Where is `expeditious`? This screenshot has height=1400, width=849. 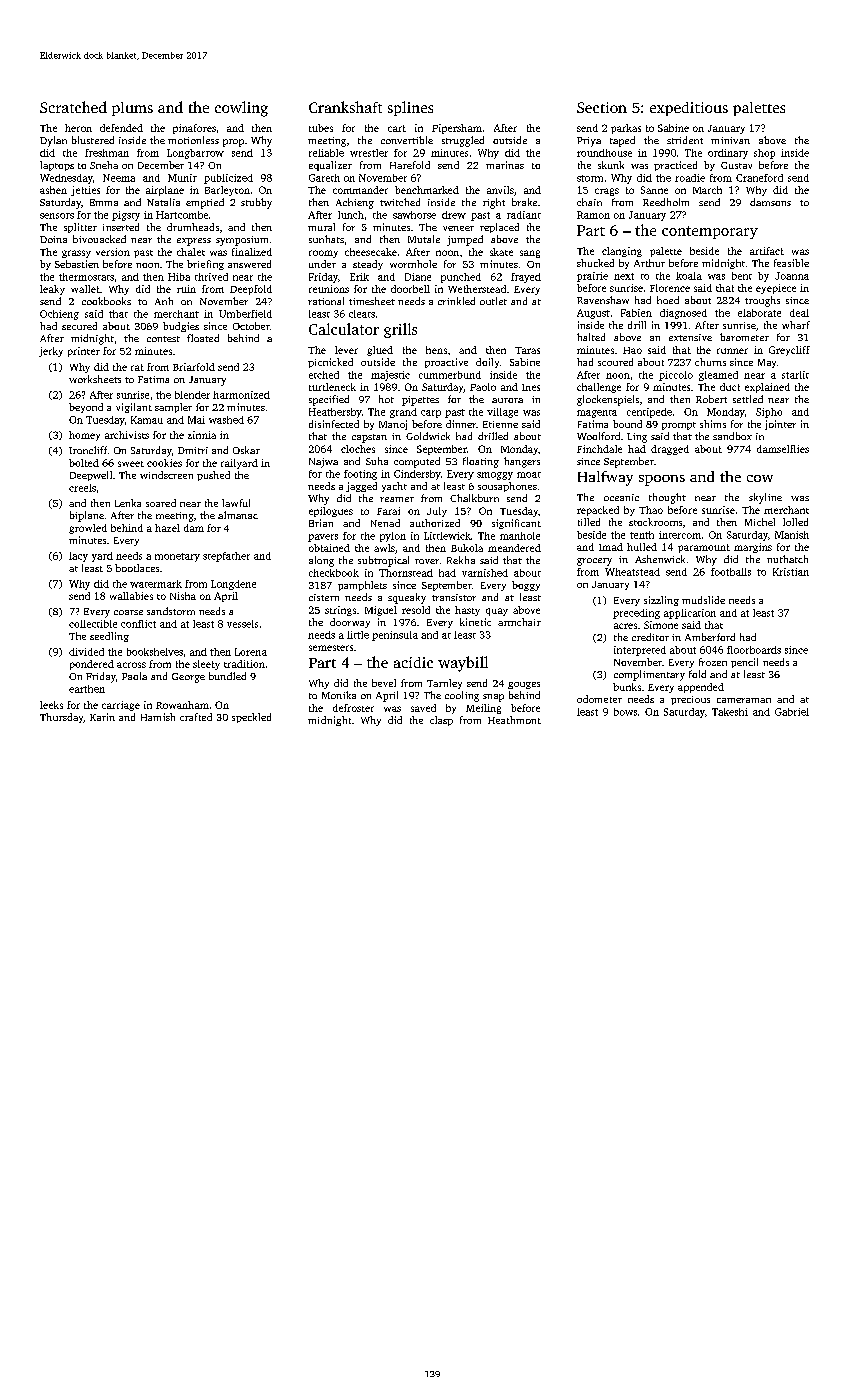
expeditious is located at coordinates (689, 109).
